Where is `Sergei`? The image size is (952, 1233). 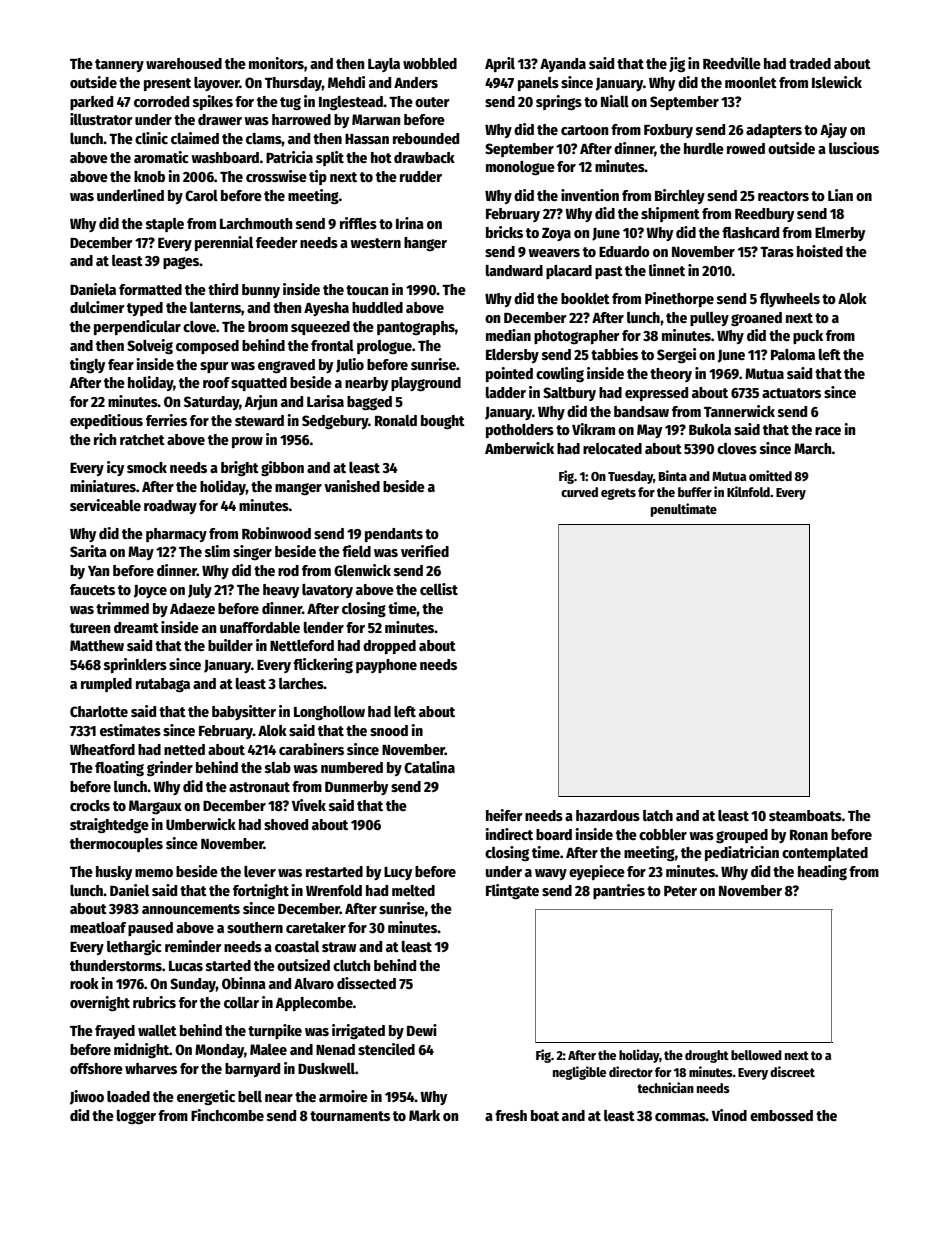 Sergei is located at coordinates (676, 356).
